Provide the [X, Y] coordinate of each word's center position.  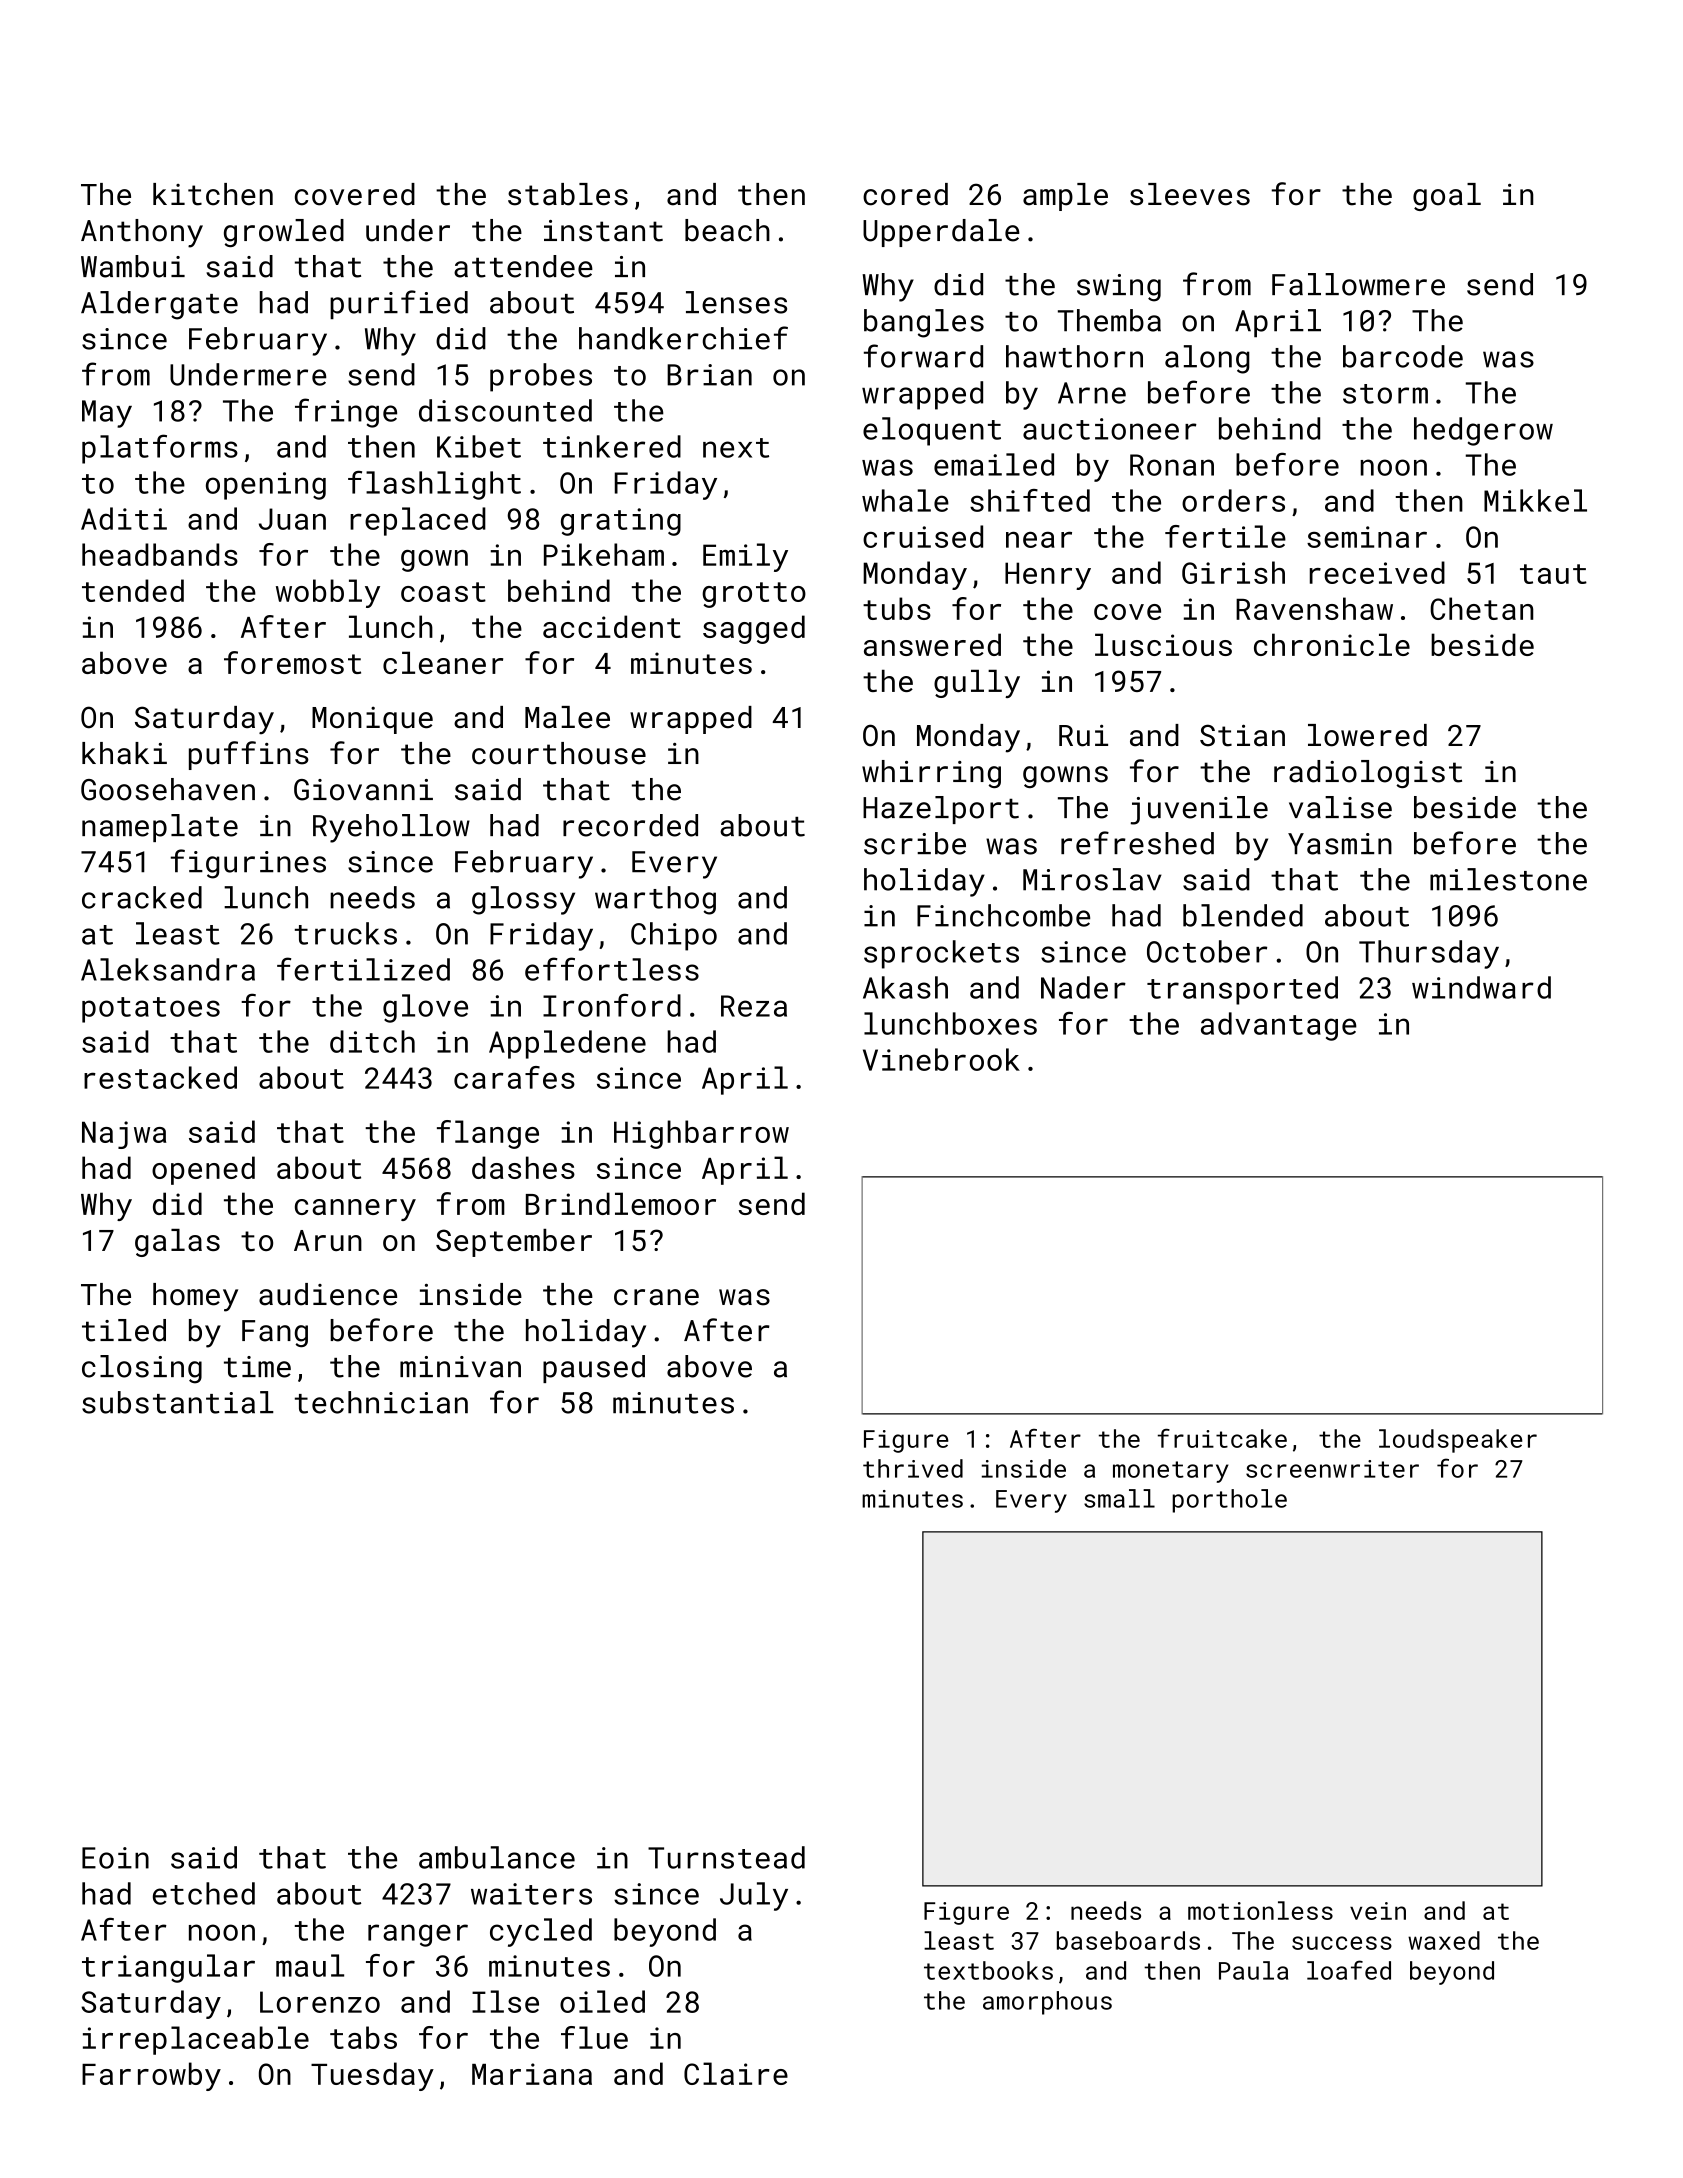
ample [1065, 197]
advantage [1279, 1026]
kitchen [213, 194]
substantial [178, 1402]
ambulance [497, 1857]
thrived [913, 1468]
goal [1447, 197]
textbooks [988, 1970]
